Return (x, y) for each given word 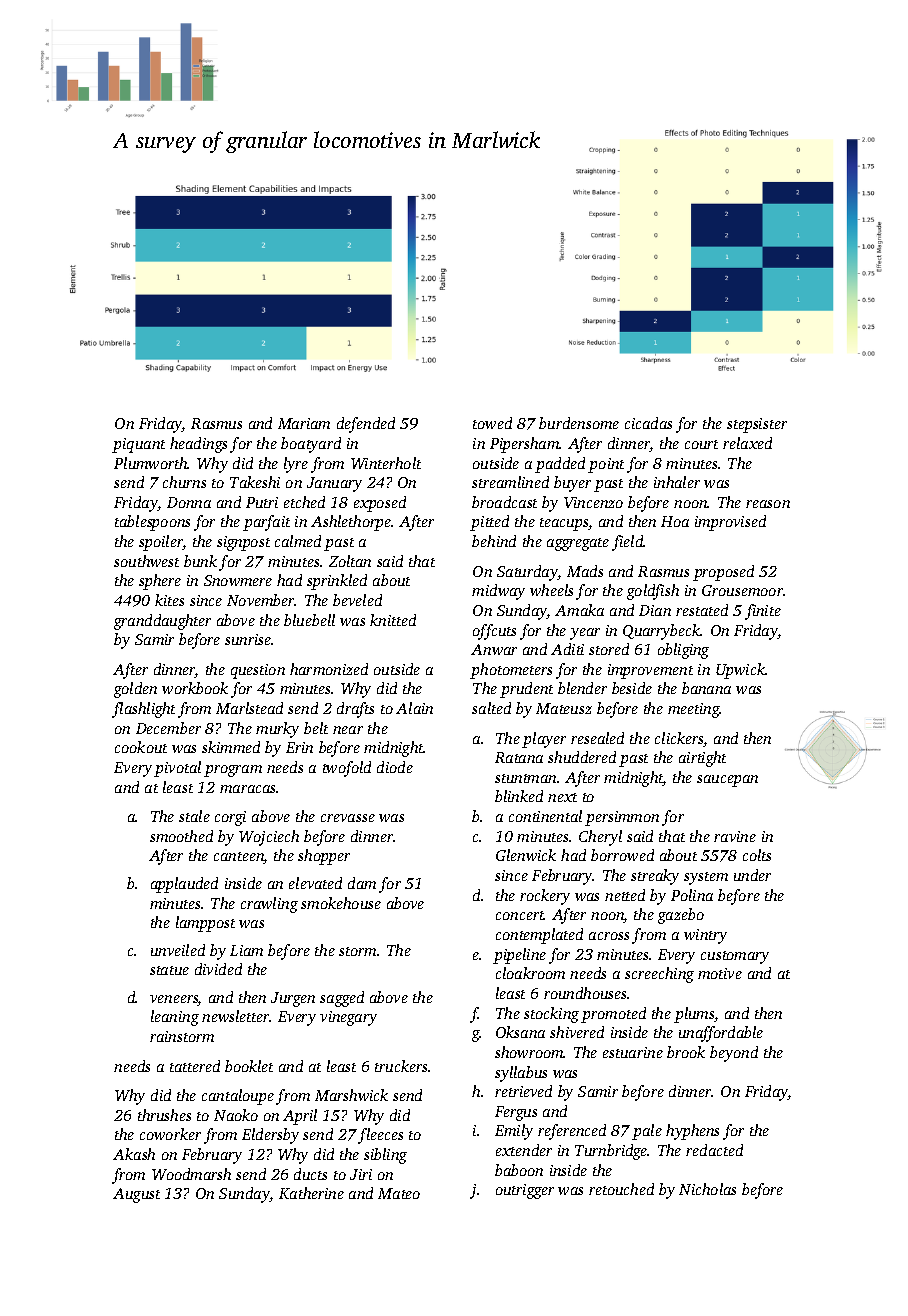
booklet (249, 1066)
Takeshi (255, 482)
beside (632, 688)
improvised (730, 523)
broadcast (504, 502)
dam (362, 883)
